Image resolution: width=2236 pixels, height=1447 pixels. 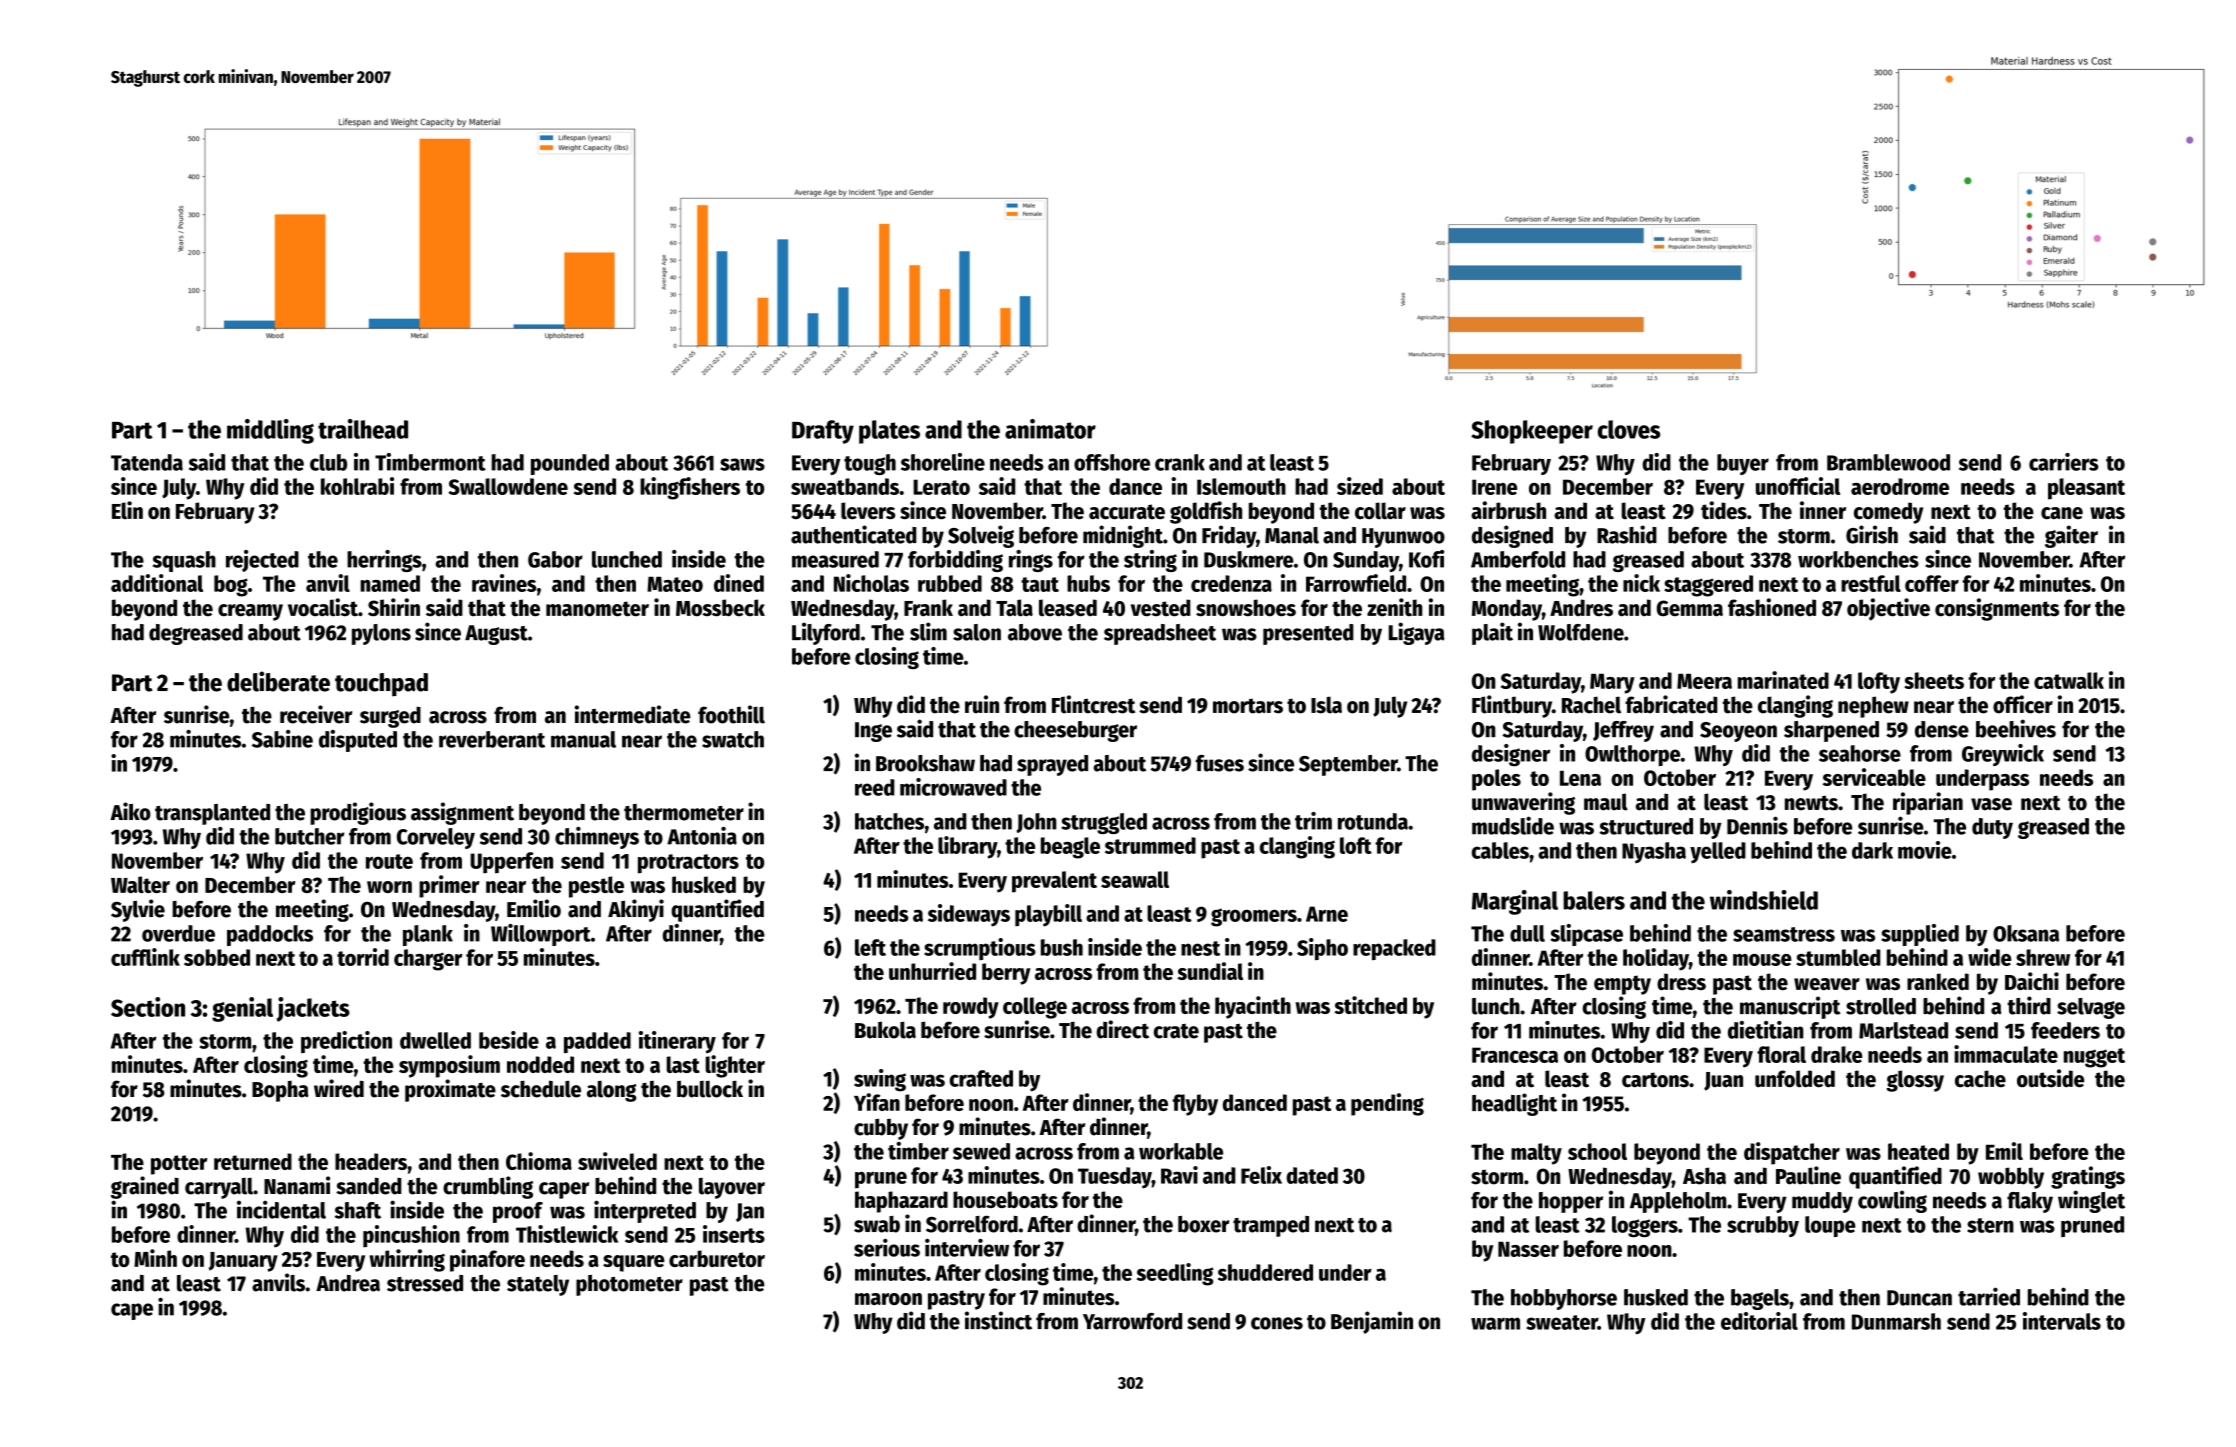 What do you see at coordinates (1792, 1153) in the page?
I see `dispatcher` at bounding box center [1792, 1153].
